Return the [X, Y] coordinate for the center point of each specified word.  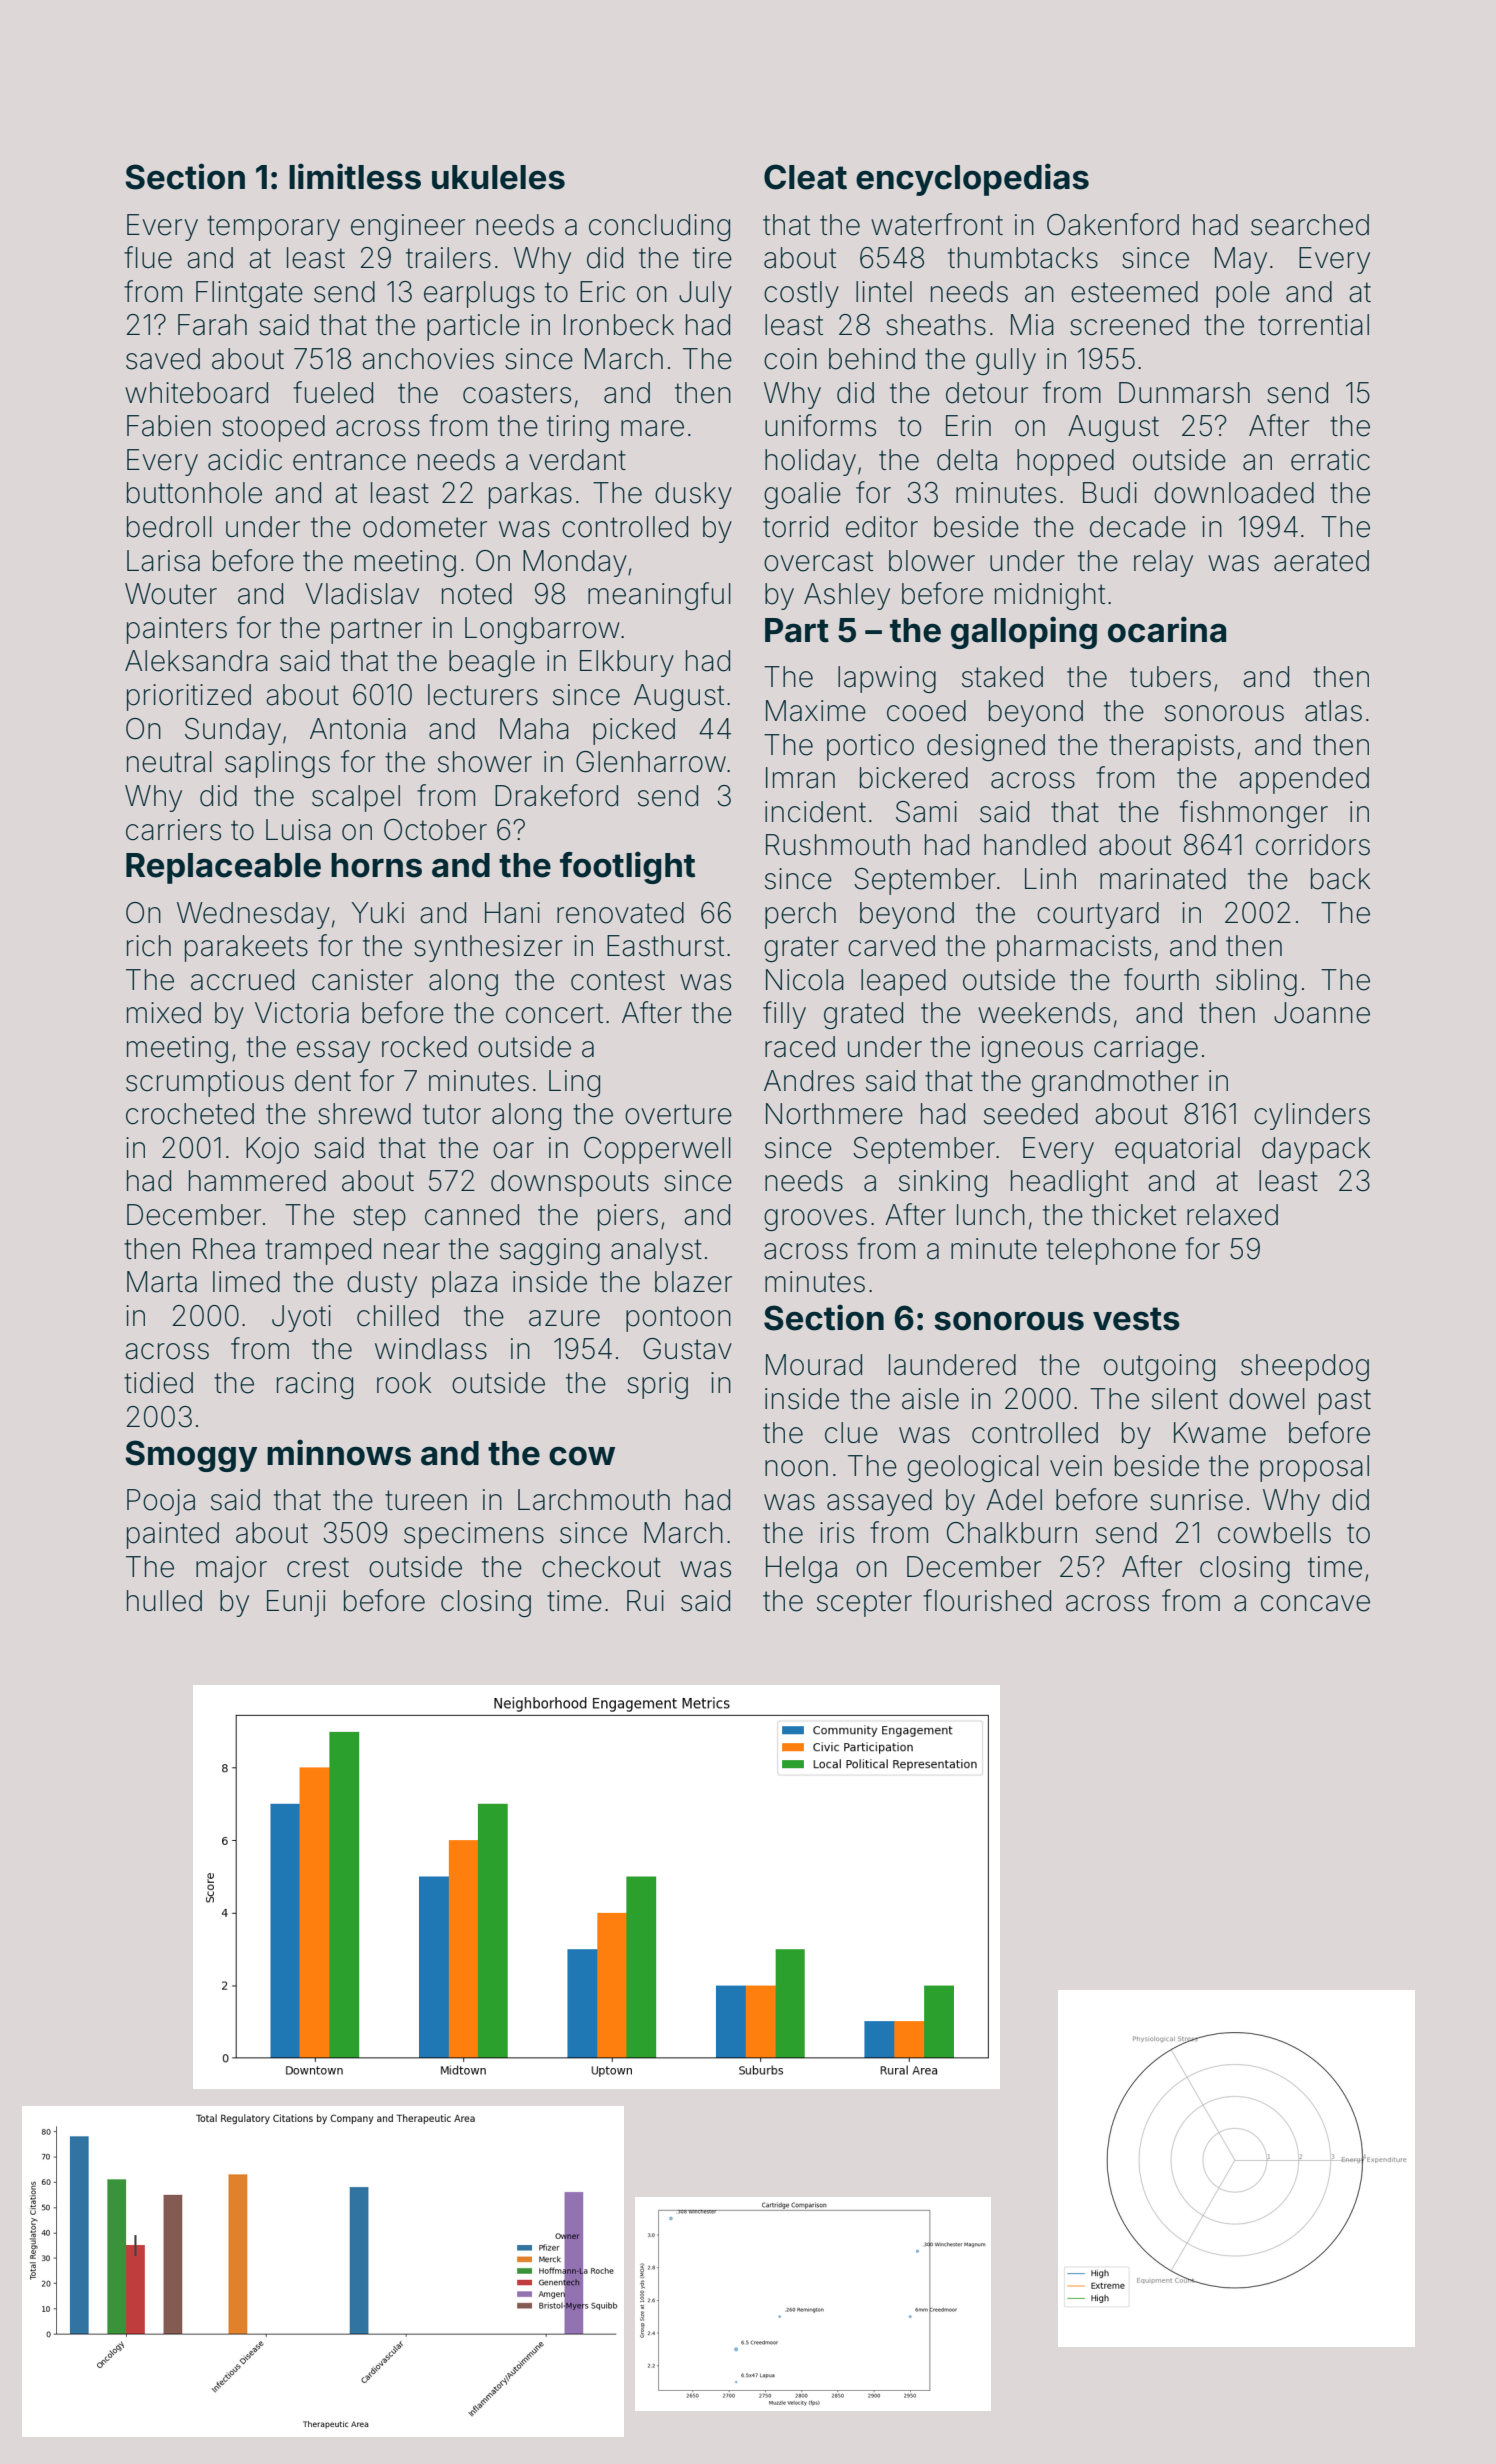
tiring [578, 428]
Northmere [834, 1114]
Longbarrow [542, 630]
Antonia [358, 729]
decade [1138, 527]
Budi [1110, 493]
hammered [257, 1181]
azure [564, 1318]
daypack [1316, 1150]
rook [404, 1383]
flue [148, 257]
